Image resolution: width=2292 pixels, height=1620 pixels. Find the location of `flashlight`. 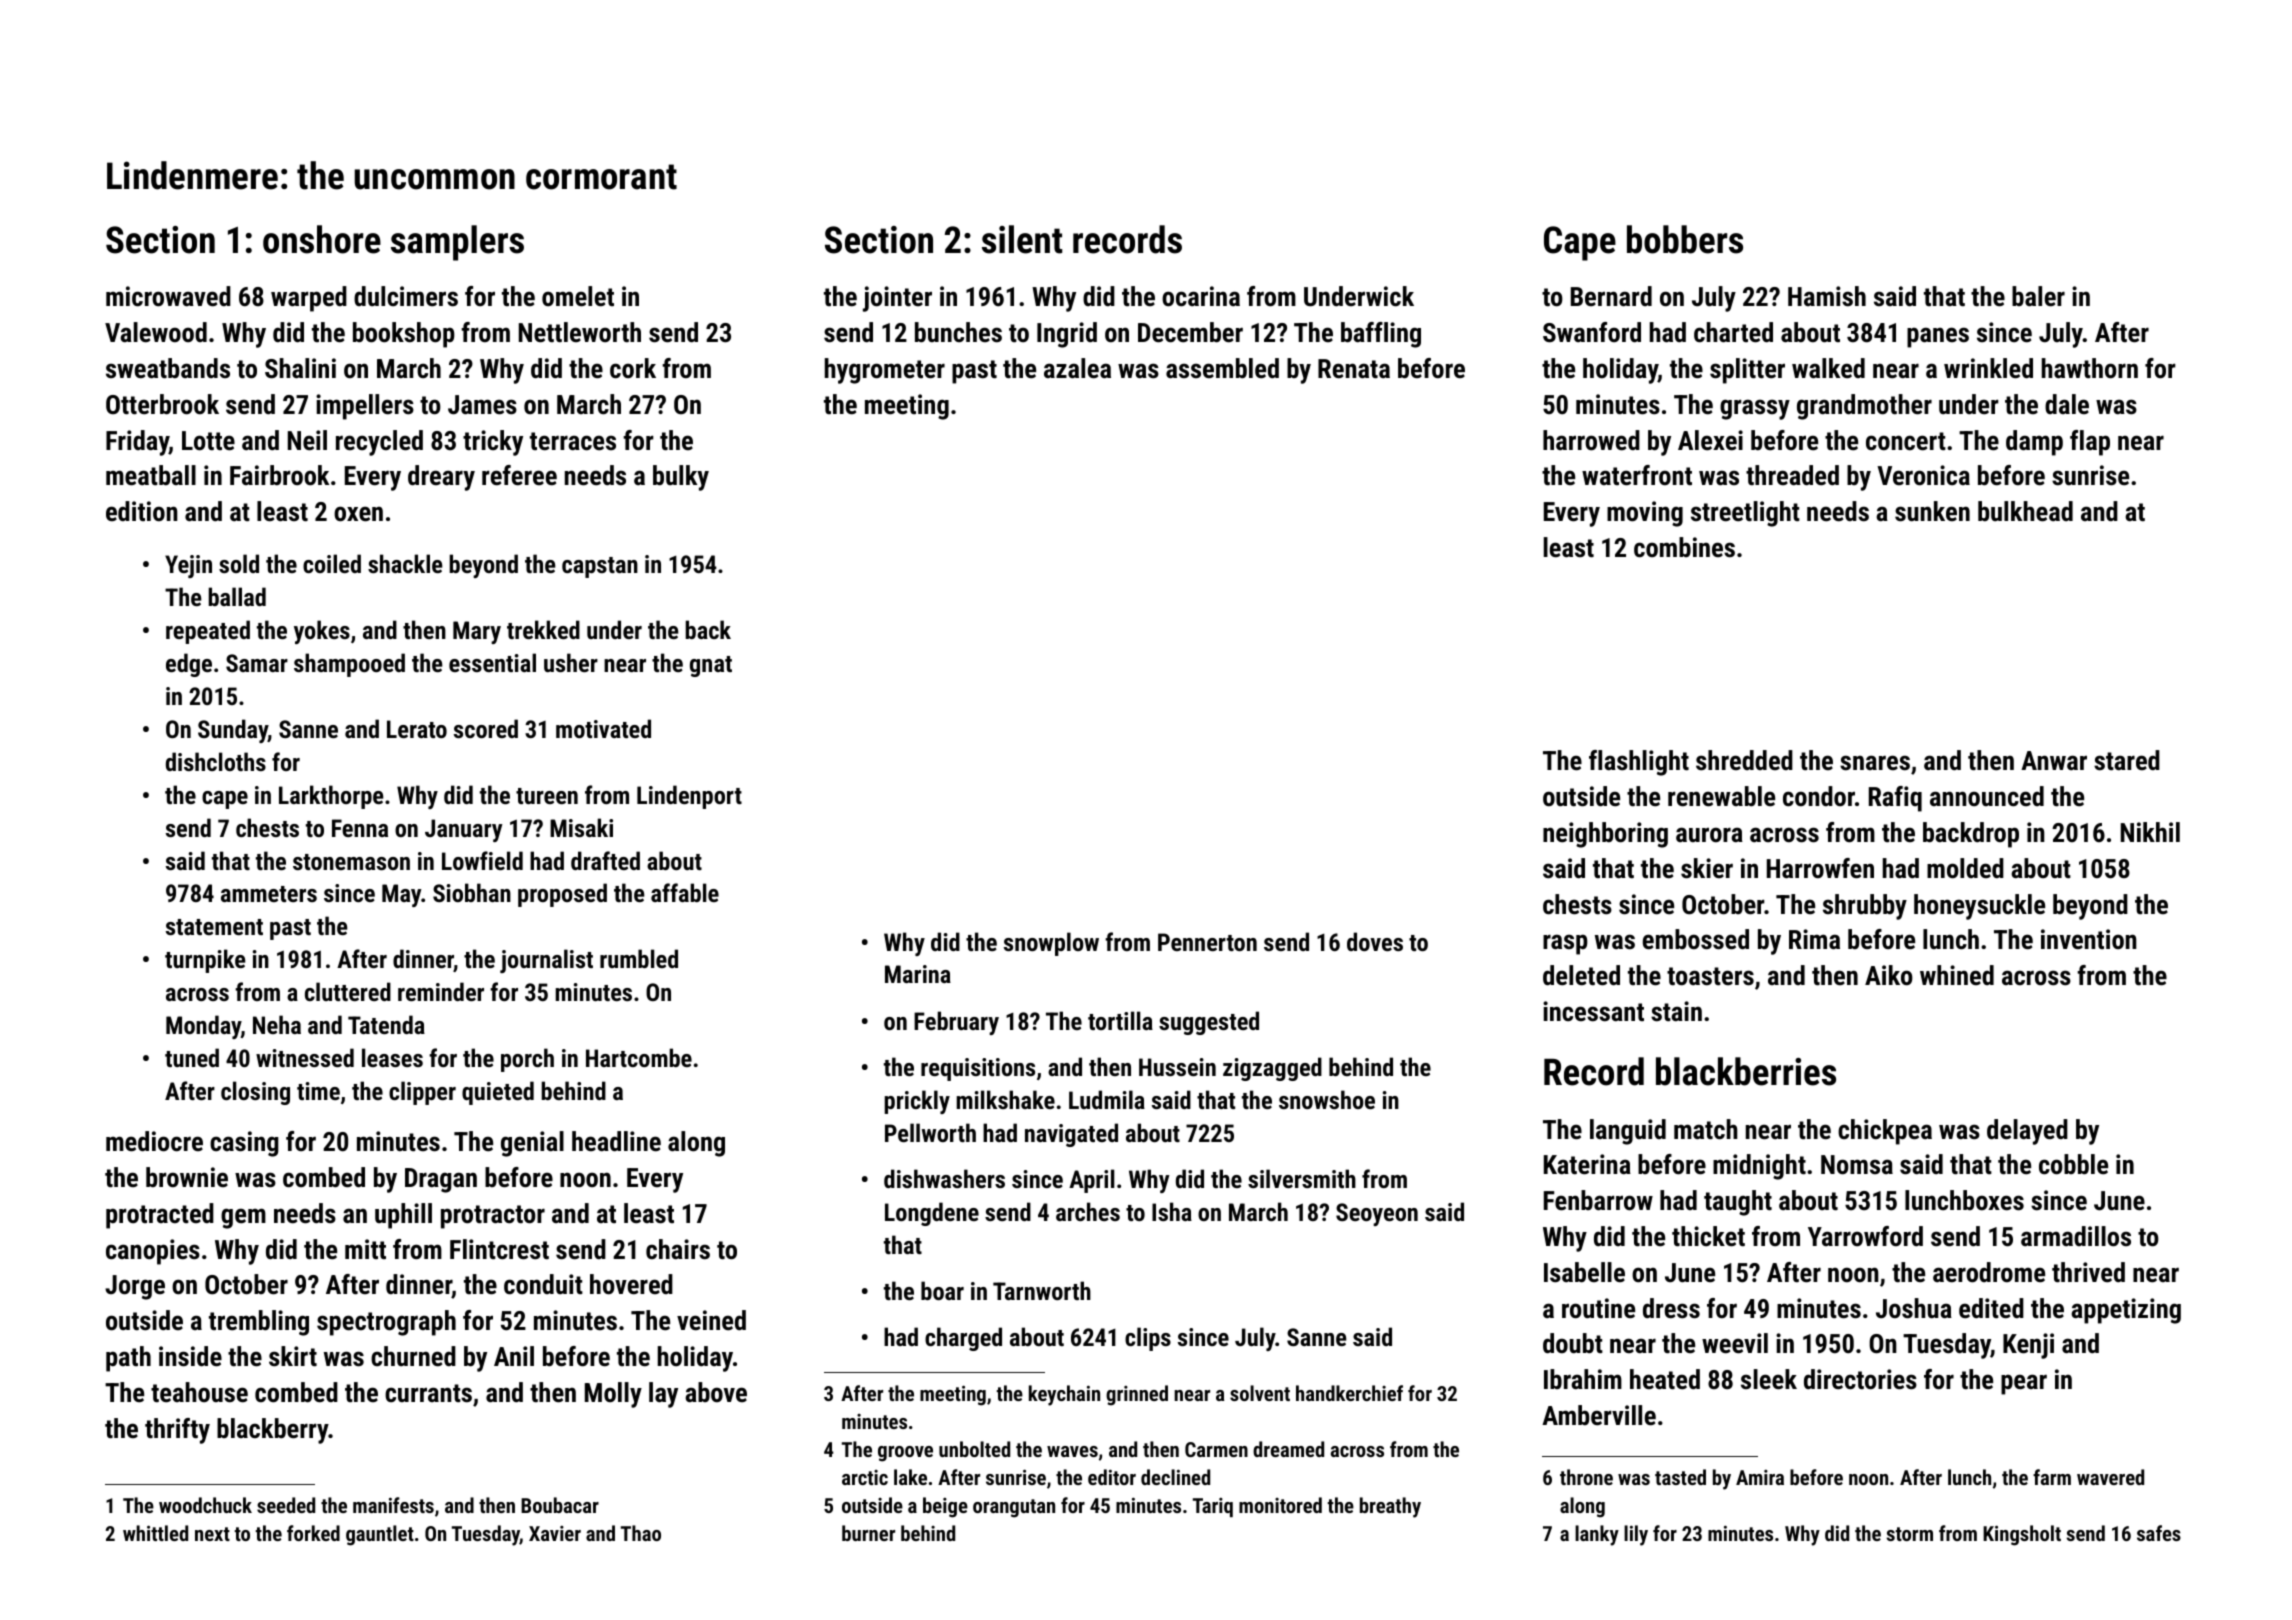

flashlight is located at coordinates (1639, 763).
